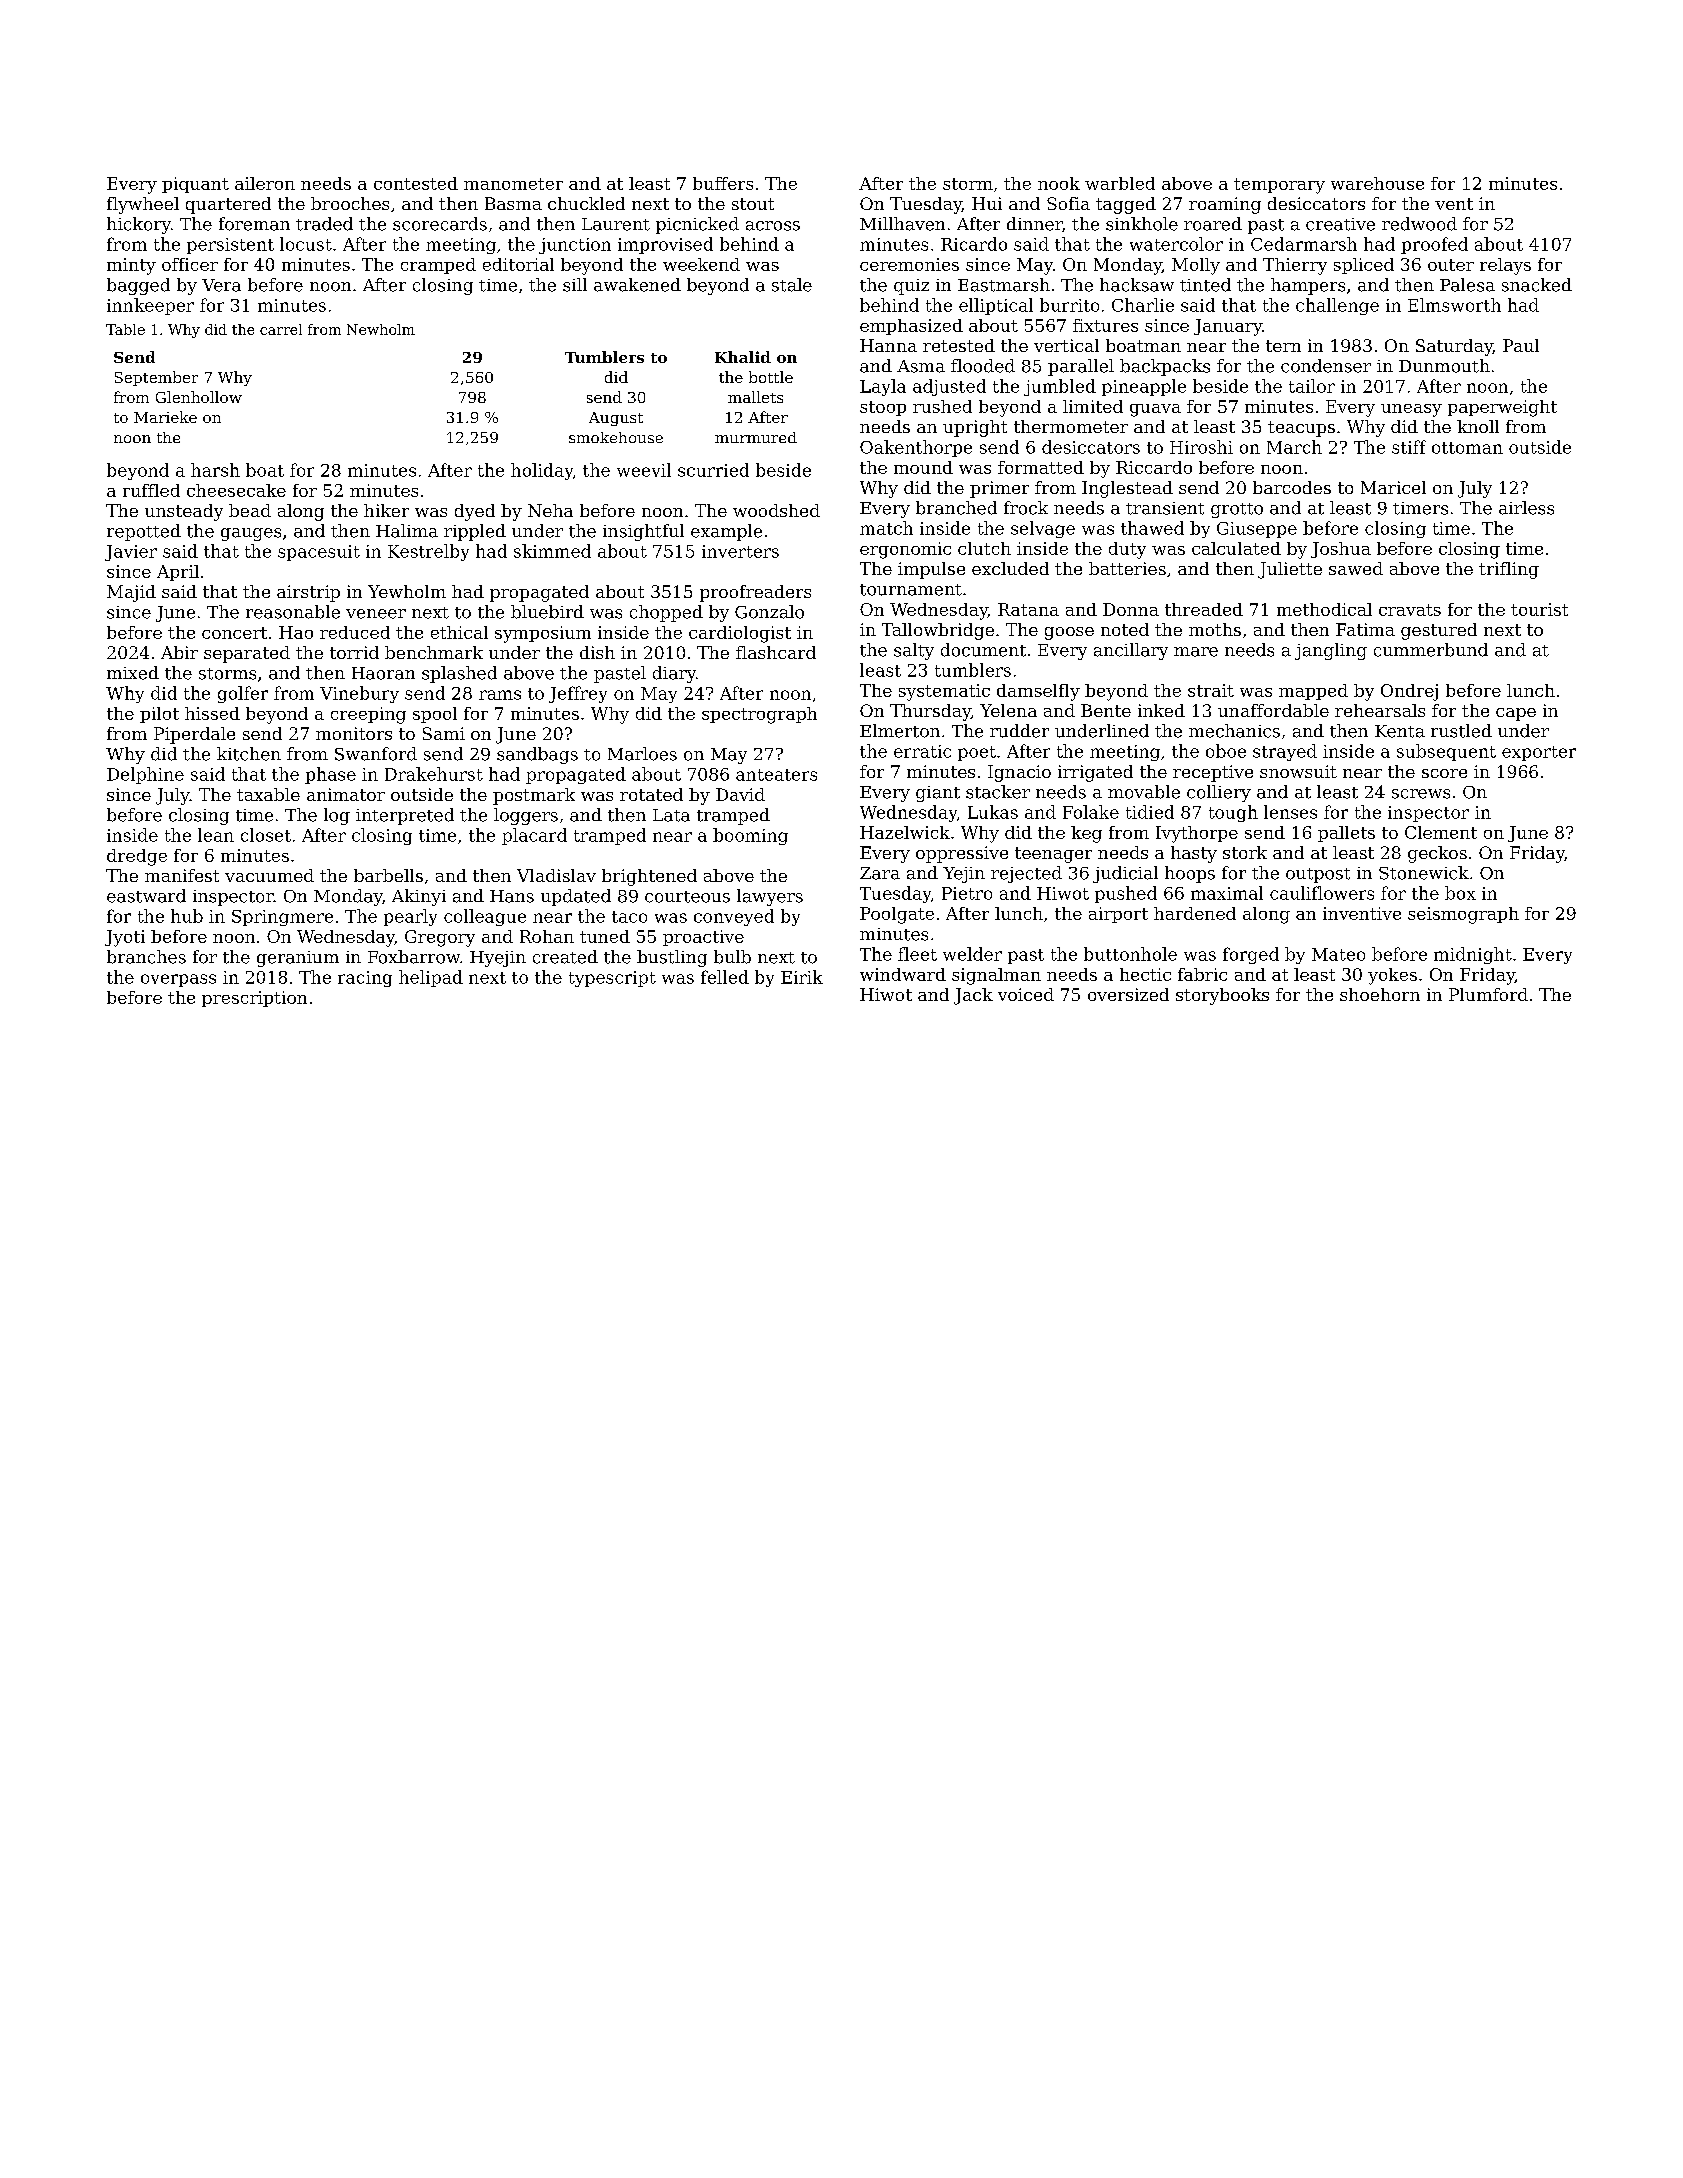 The image size is (1683, 2178). Describe the element at coordinates (165, 417) in the screenshot. I see `Marieke` at that location.
